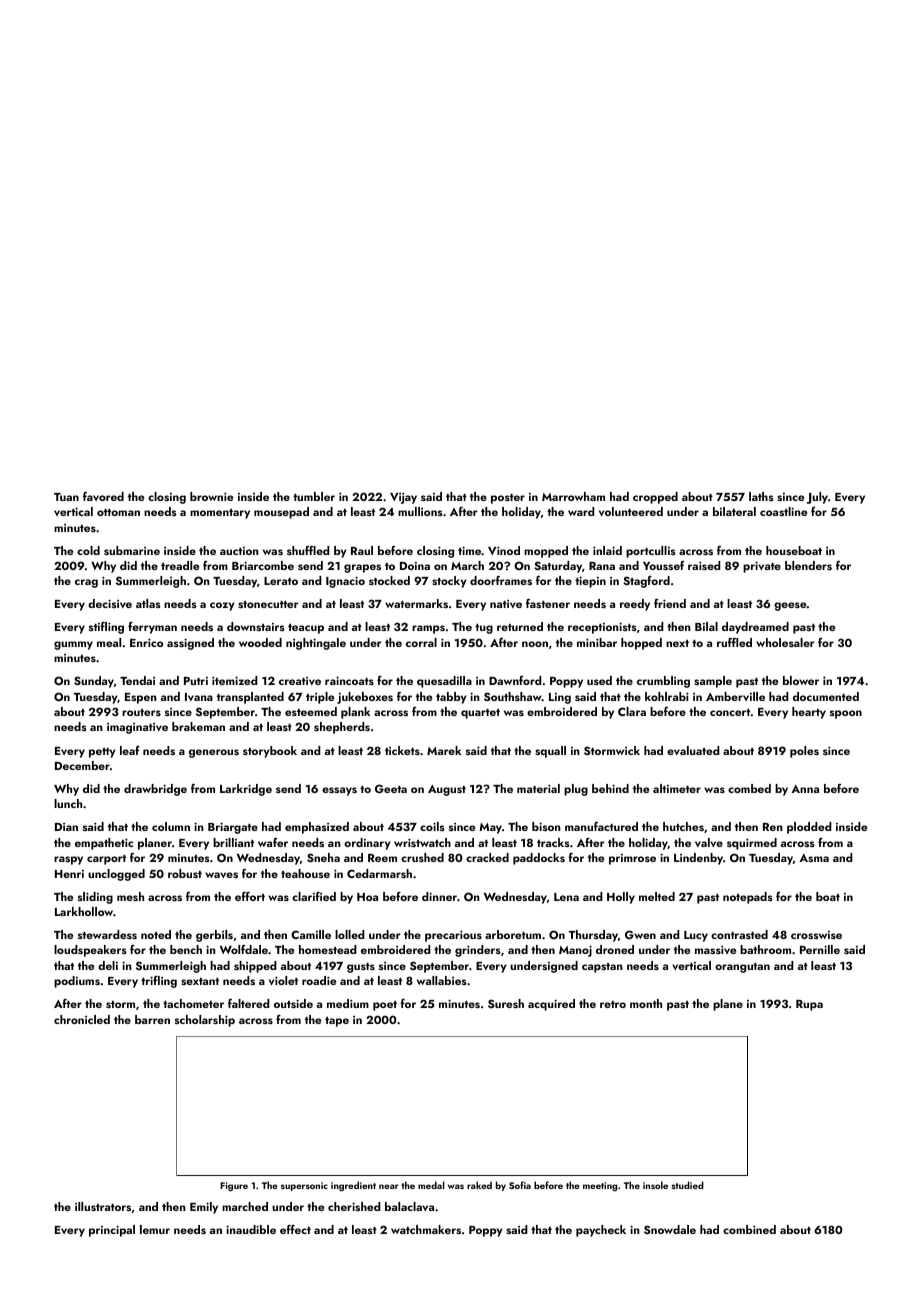  What do you see at coordinates (314, 496) in the document?
I see `tumbler` at bounding box center [314, 496].
